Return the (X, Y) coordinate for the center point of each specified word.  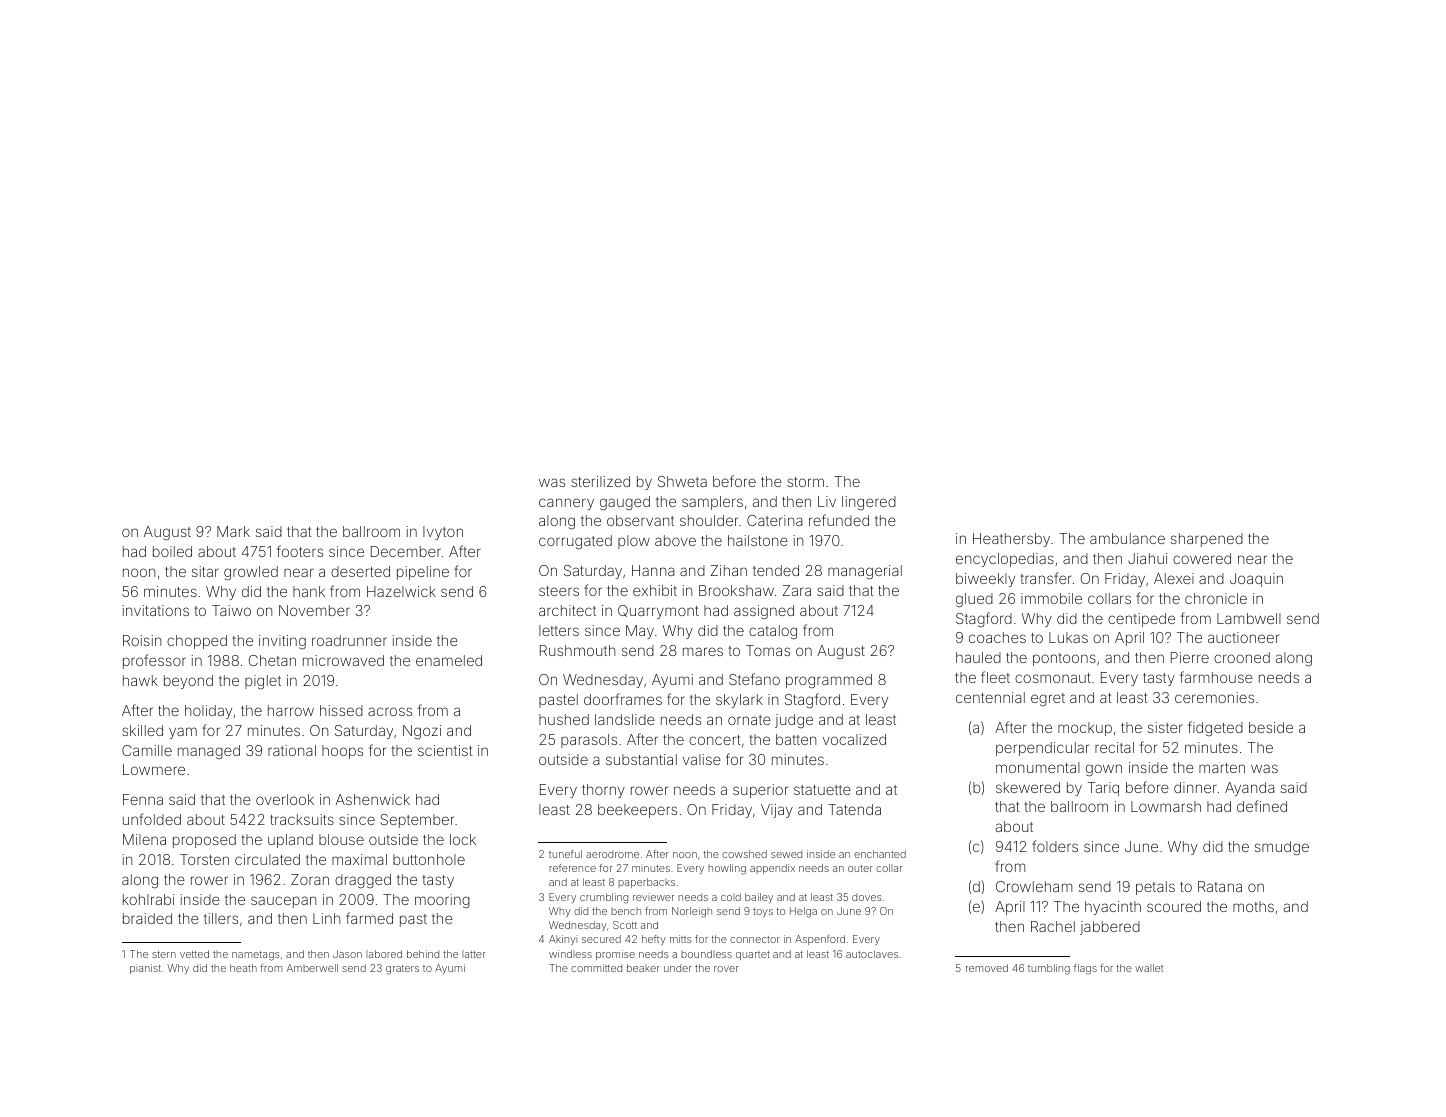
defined (1262, 806)
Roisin (142, 640)
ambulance (1127, 538)
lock (463, 839)
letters (559, 630)
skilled (142, 730)
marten (1222, 768)
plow (634, 542)
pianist (145, 969)
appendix (772, 869)
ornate (749, 720)
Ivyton (443, 533)
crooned (1242, 657)
